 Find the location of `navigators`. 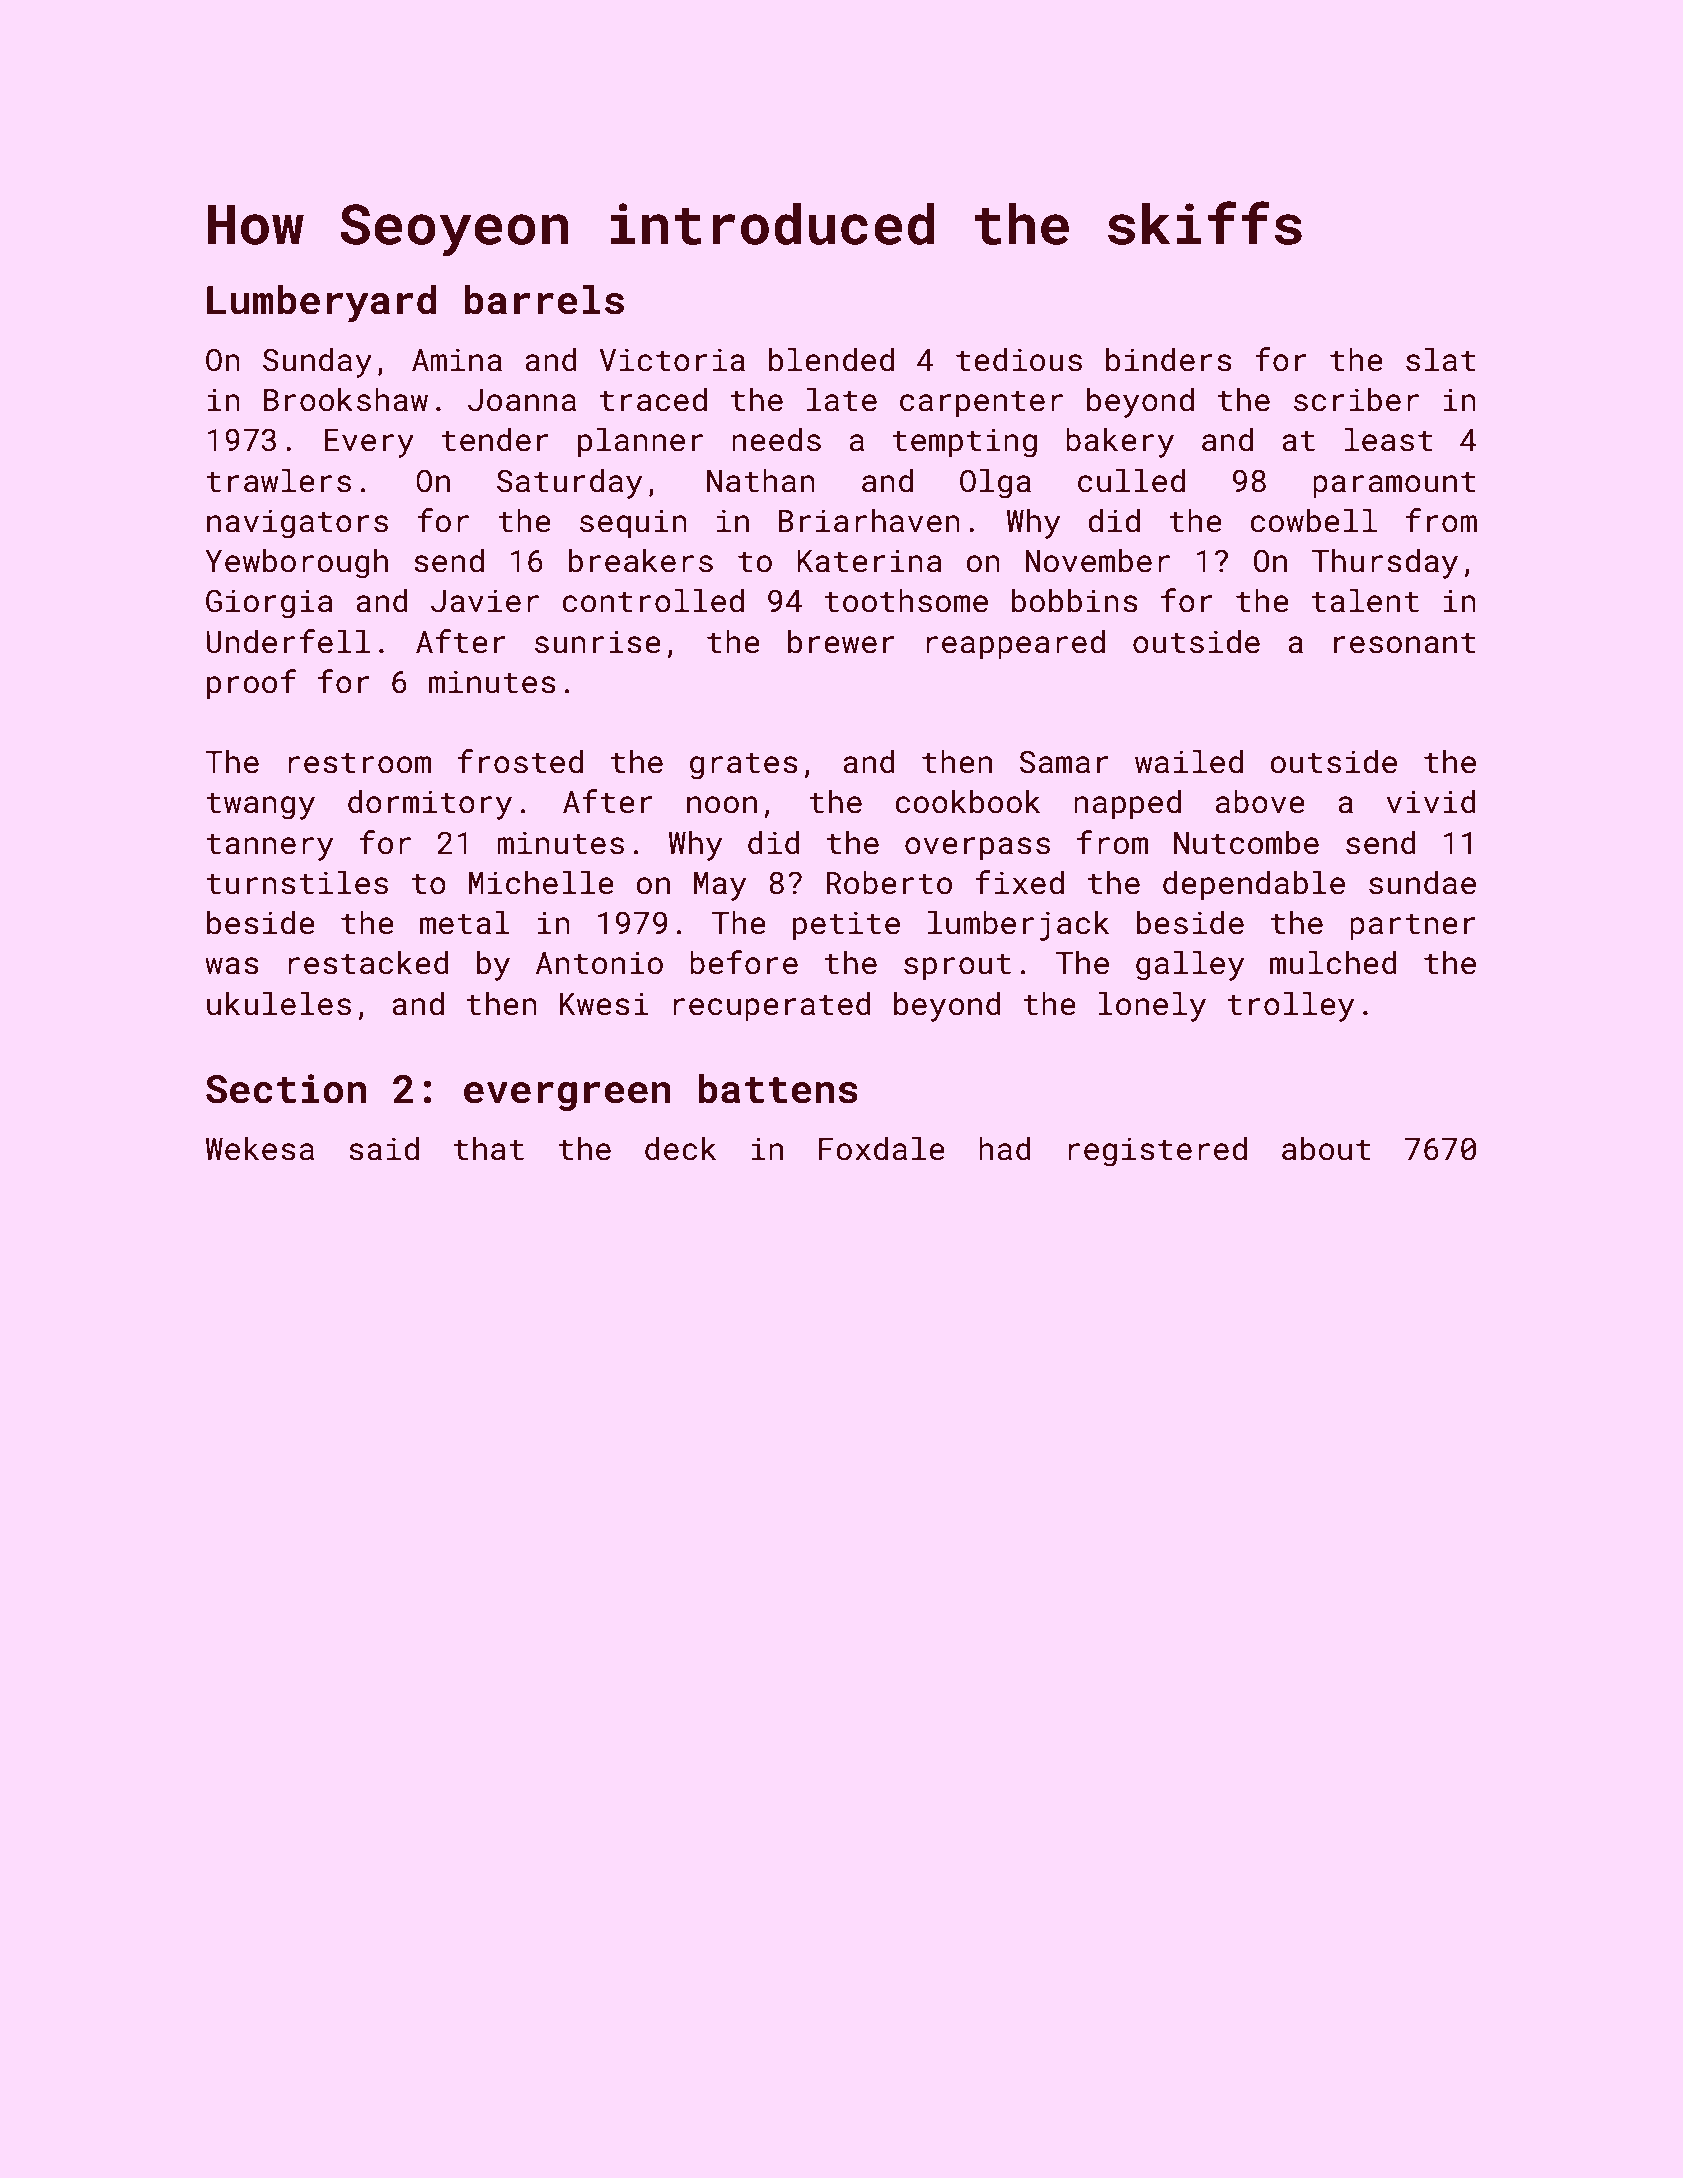

navigators is located at coordinates (297, 524).
